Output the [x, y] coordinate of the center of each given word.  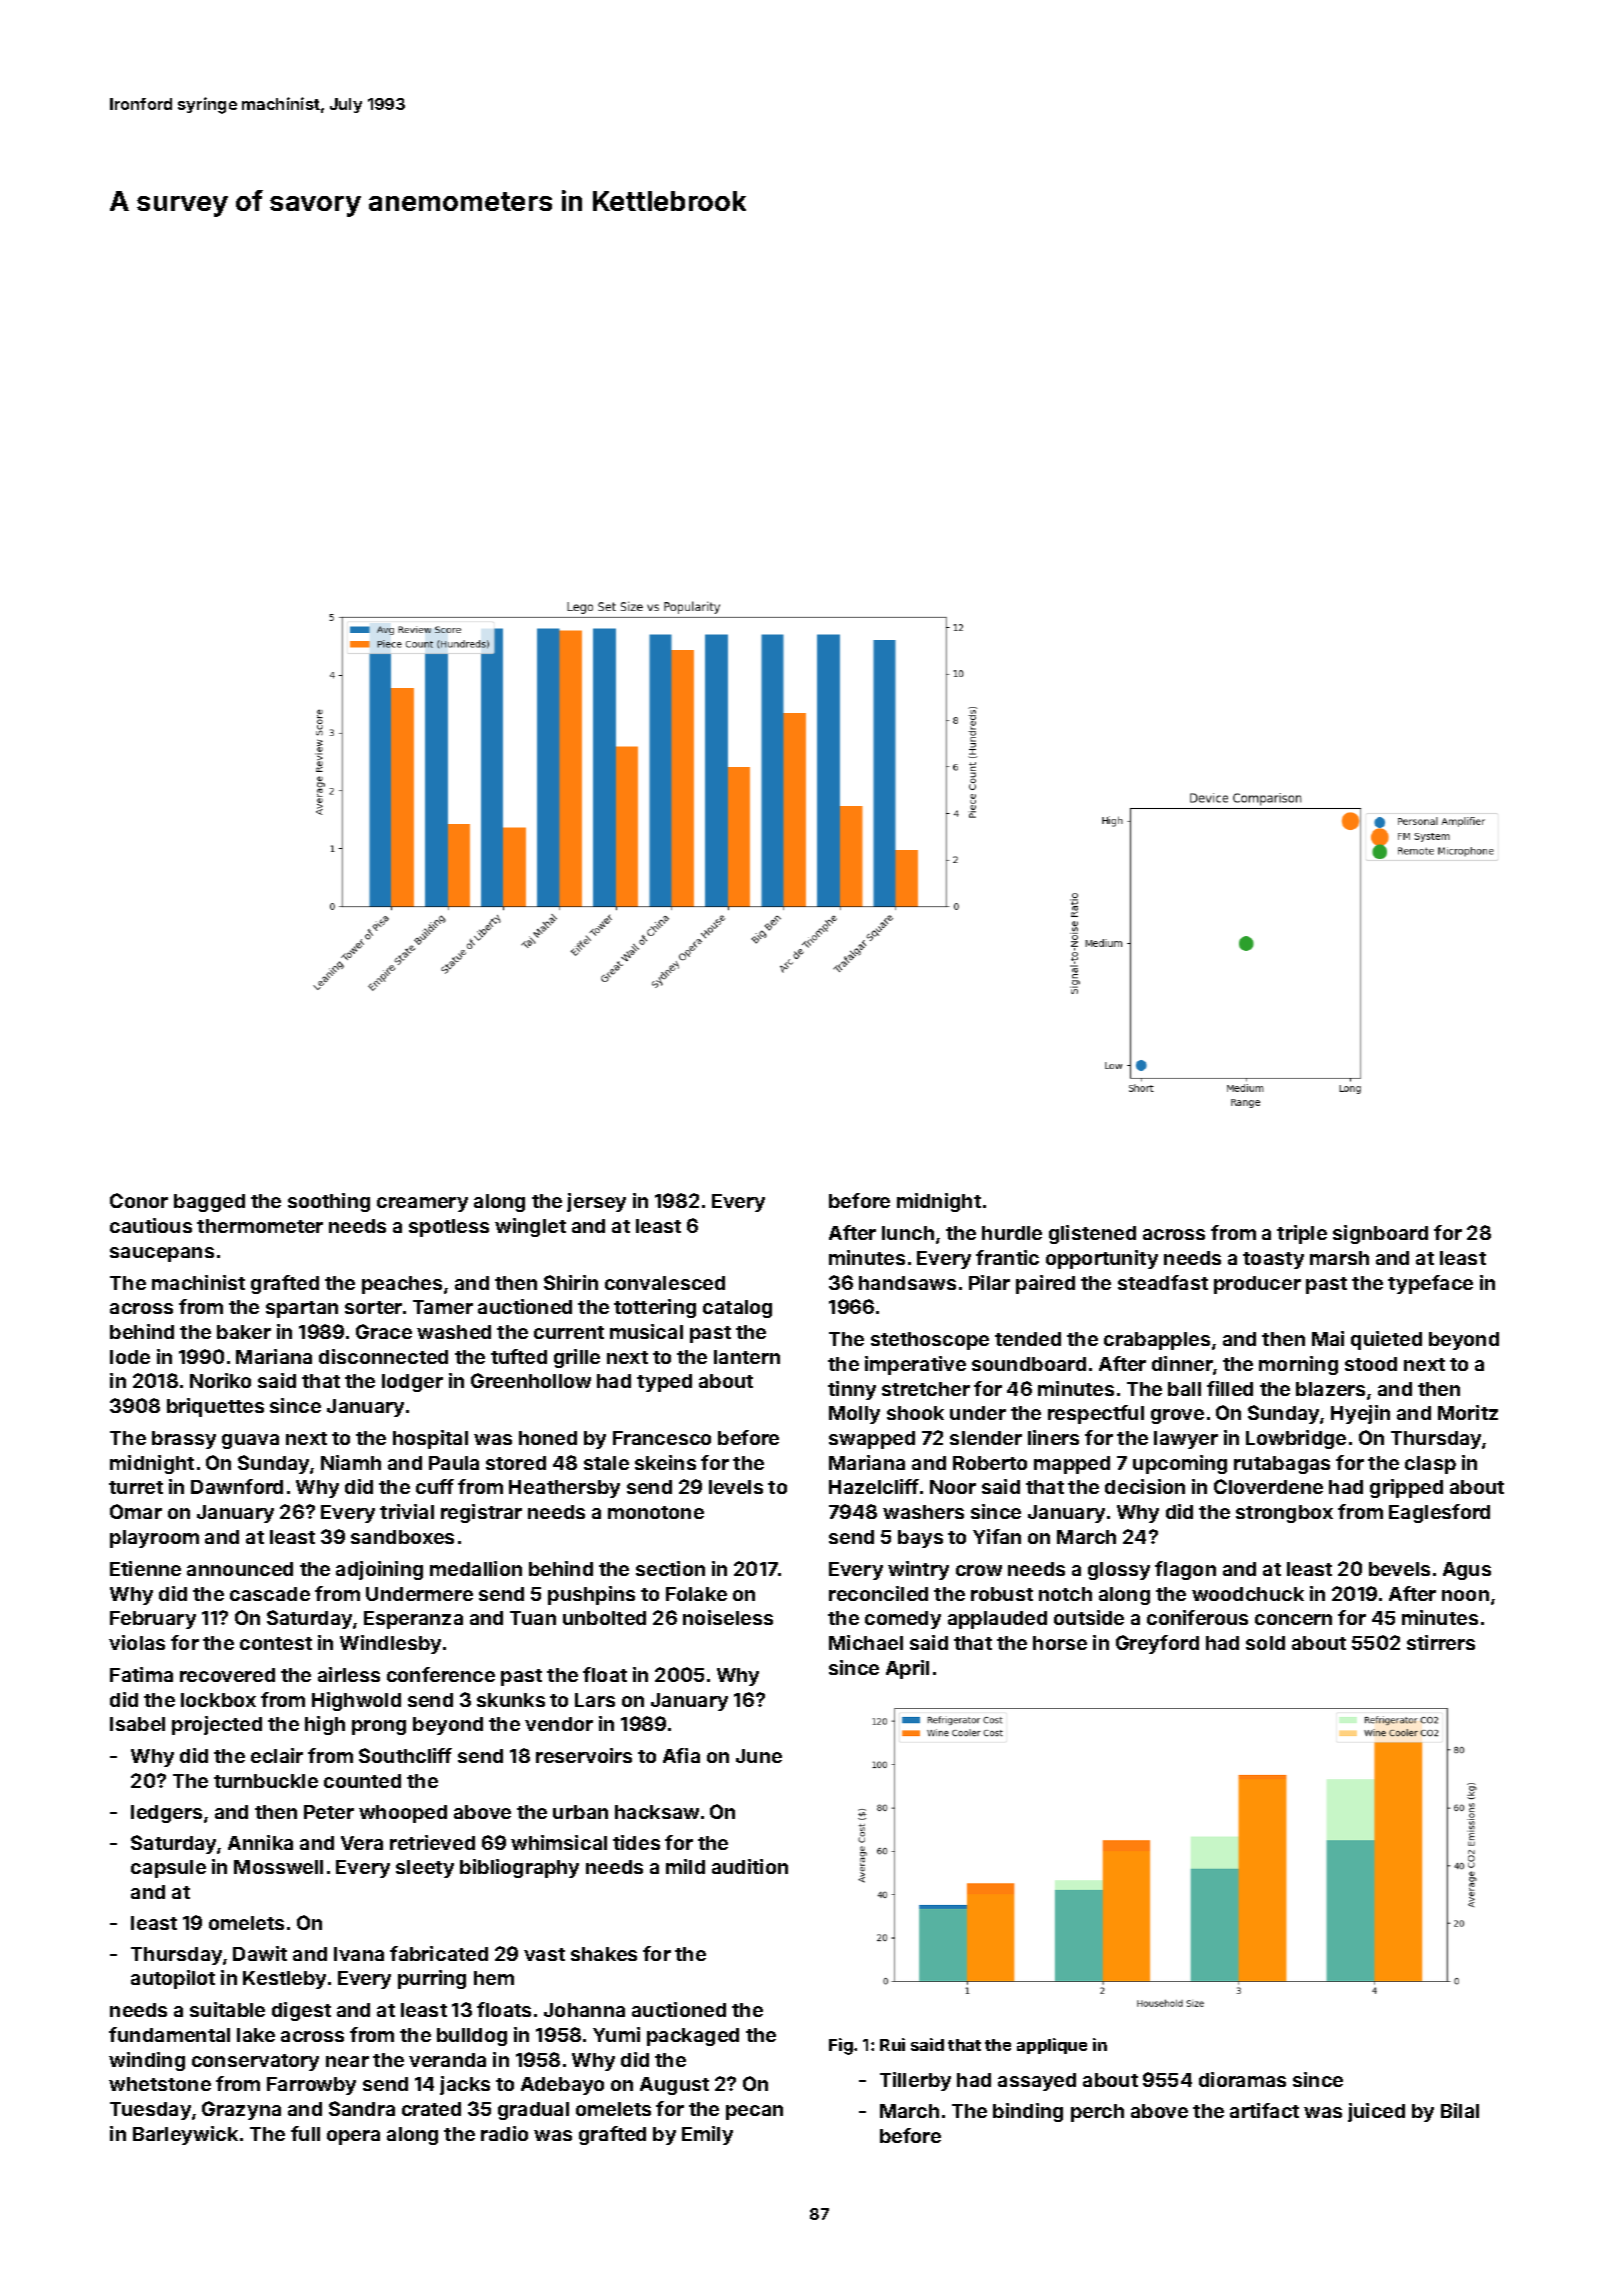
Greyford [1157, 1644]
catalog [737, 1309]
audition [750, 1866]
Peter [329, 1812]
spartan [302, 1309]
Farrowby [311, 2086]
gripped [1406, 1488]
